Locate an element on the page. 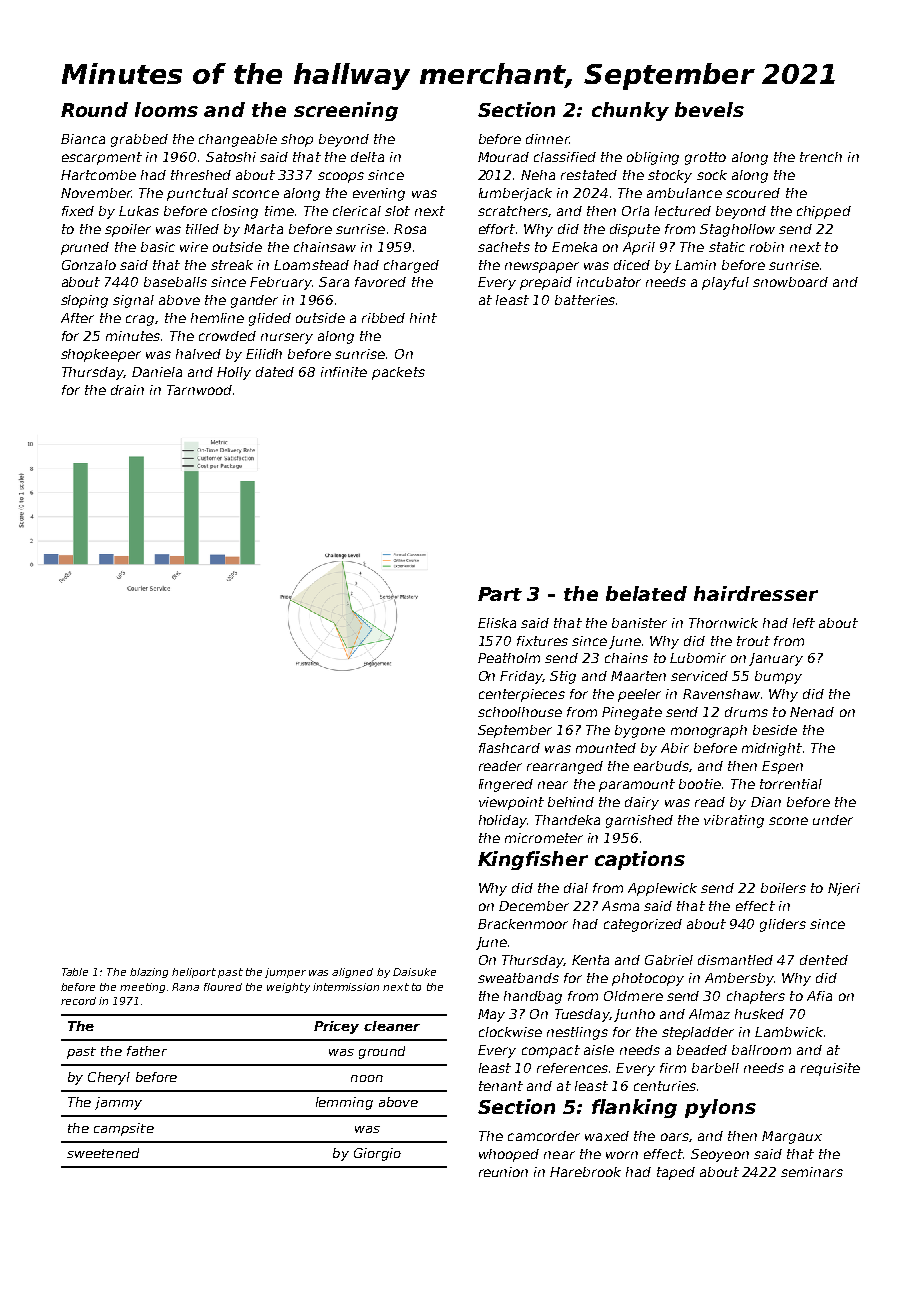 The height and width of the image is (1308, 924). meeting is located at coordinates (142, 988).
